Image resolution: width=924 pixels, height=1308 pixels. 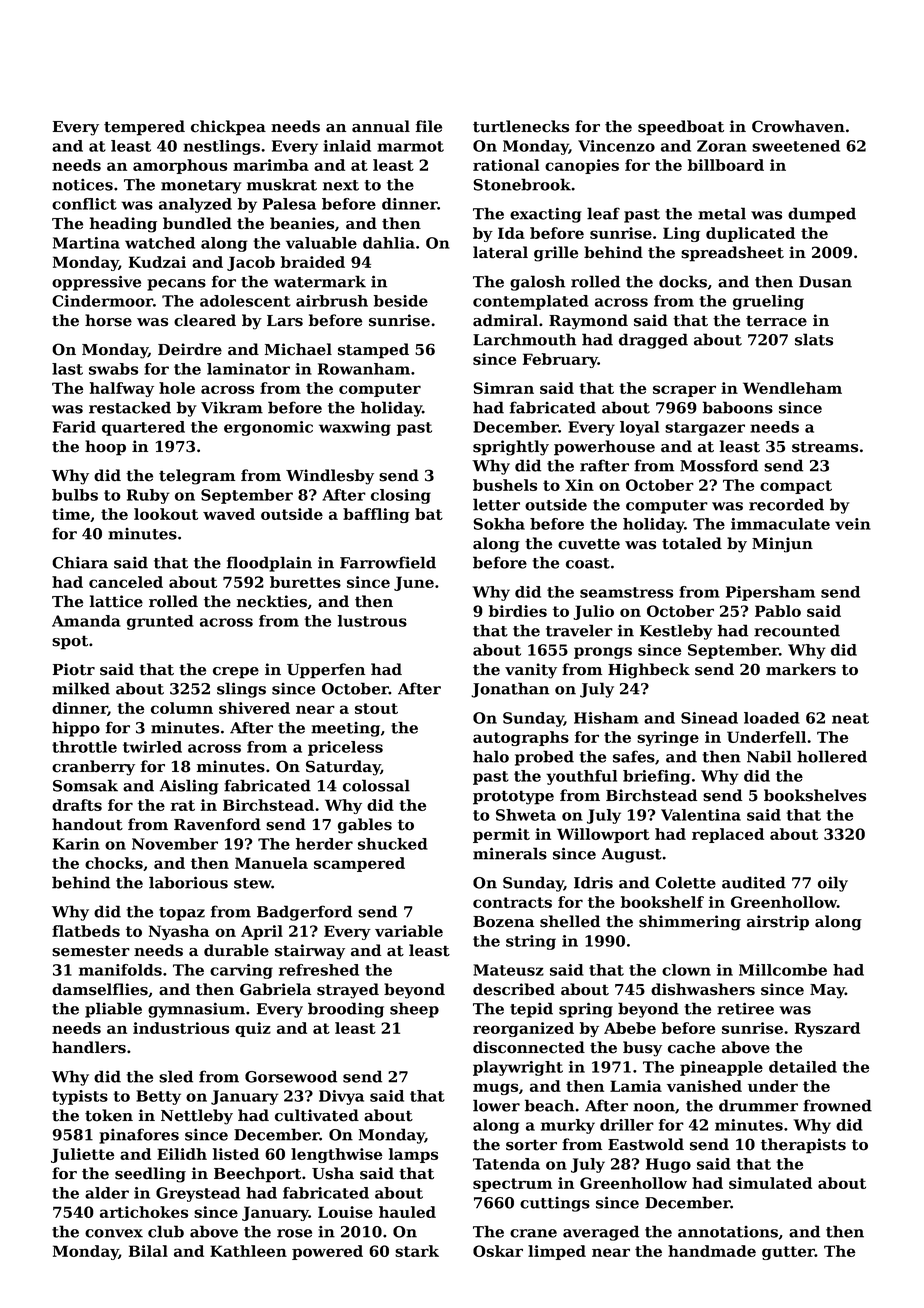 I want to click on turtlenecks, so click(x=521, y=126).
